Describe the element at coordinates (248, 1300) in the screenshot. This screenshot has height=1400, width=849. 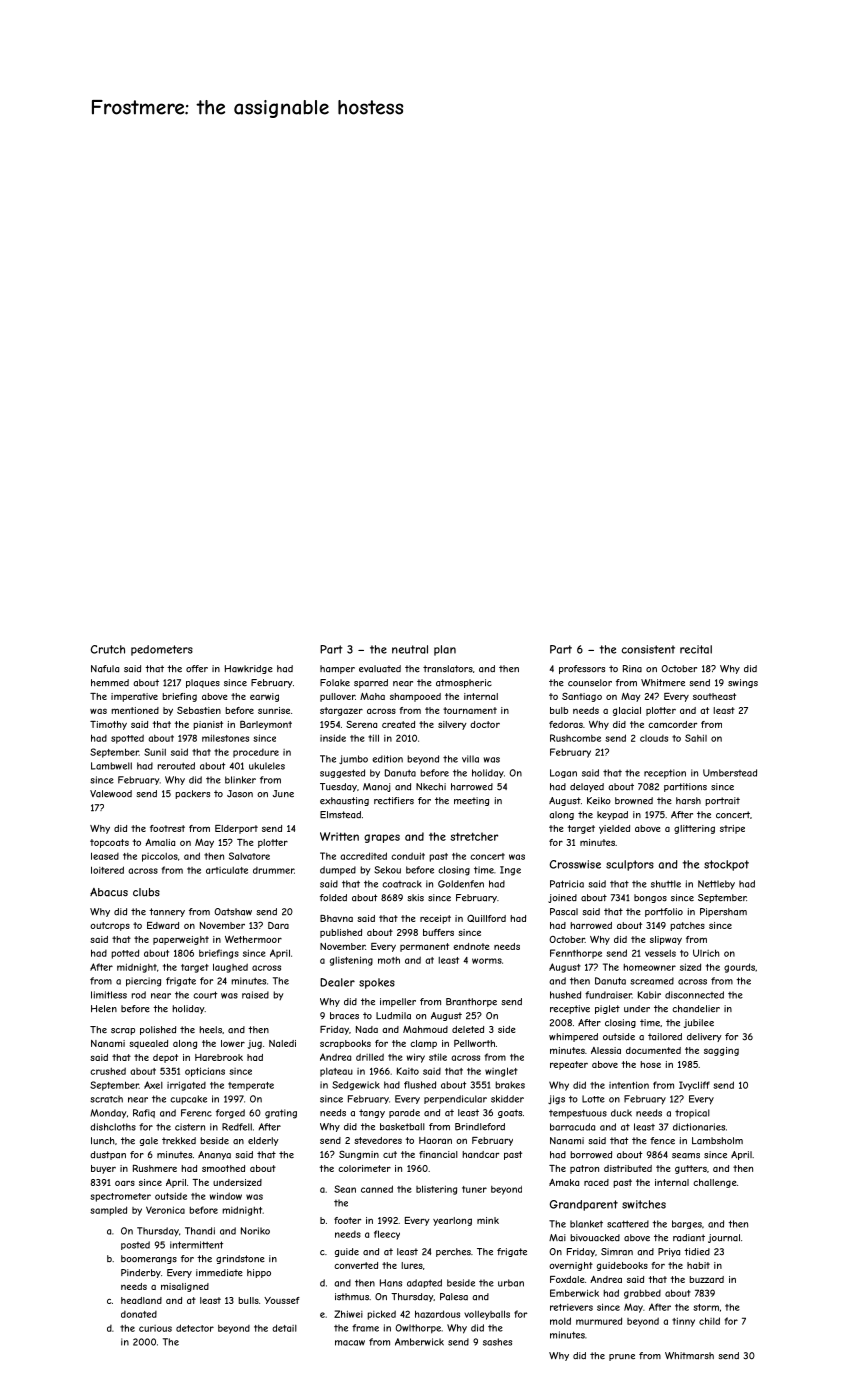
I see `bulls` at that location.
